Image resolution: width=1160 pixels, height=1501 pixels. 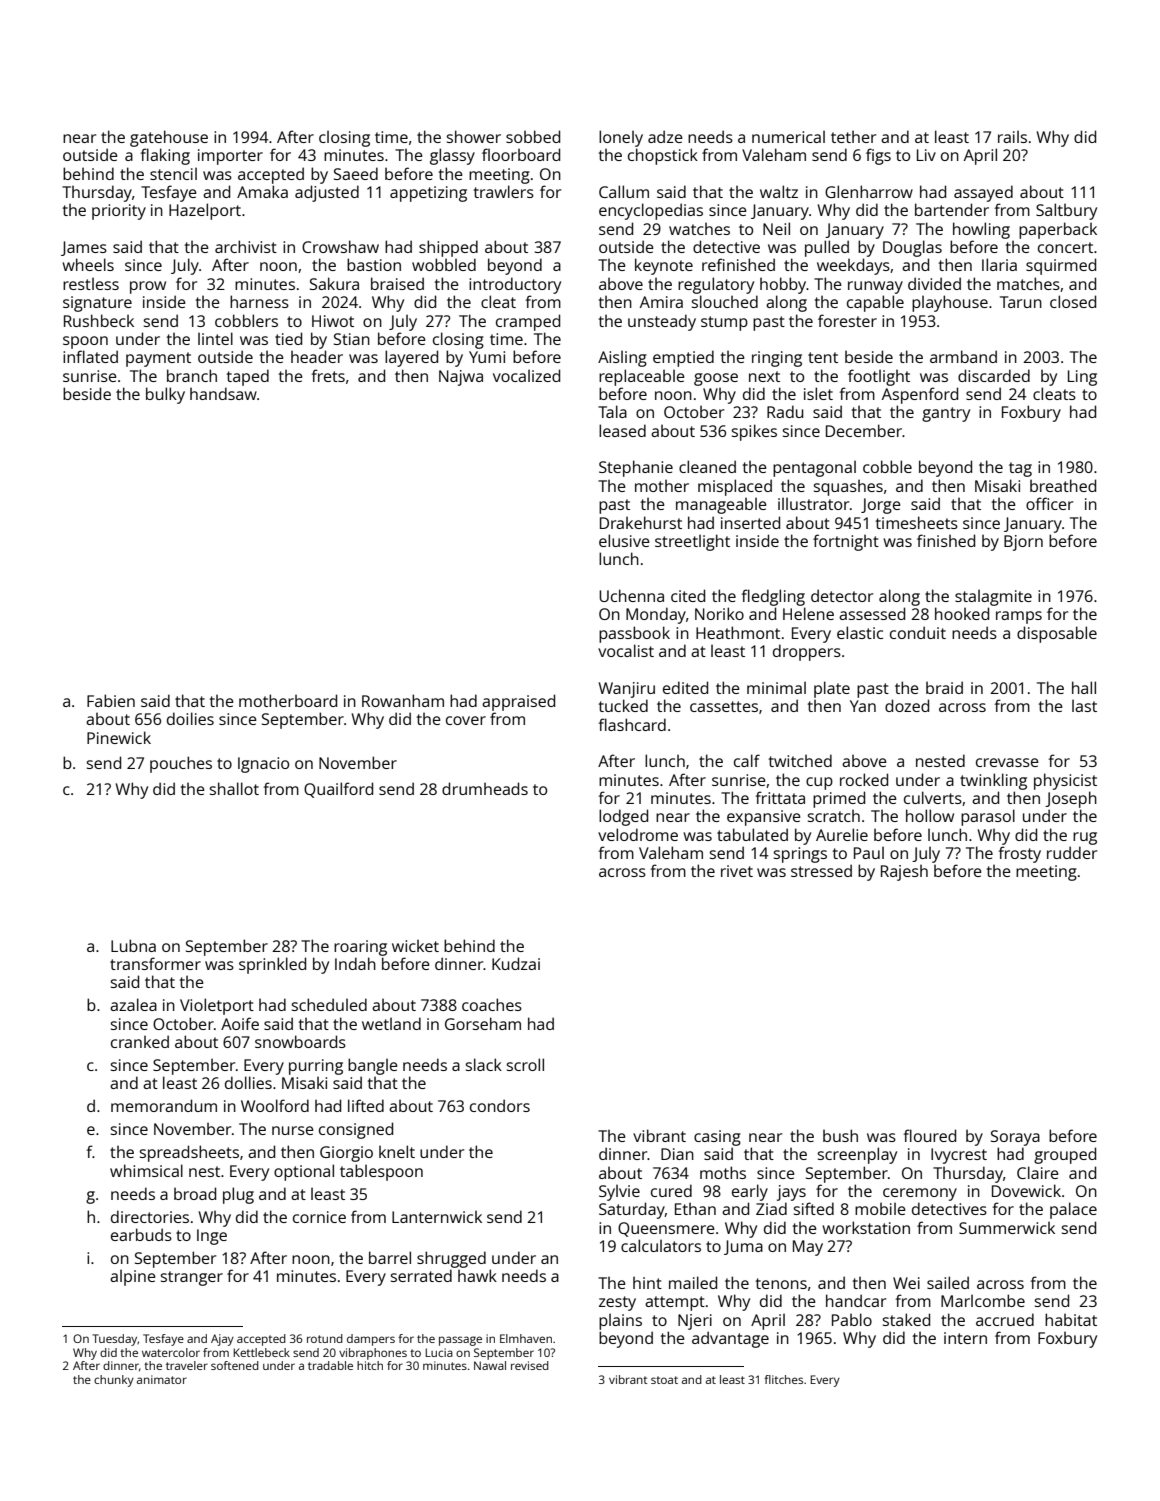 I want to click on chunky, so click(x=114, y=1381).
